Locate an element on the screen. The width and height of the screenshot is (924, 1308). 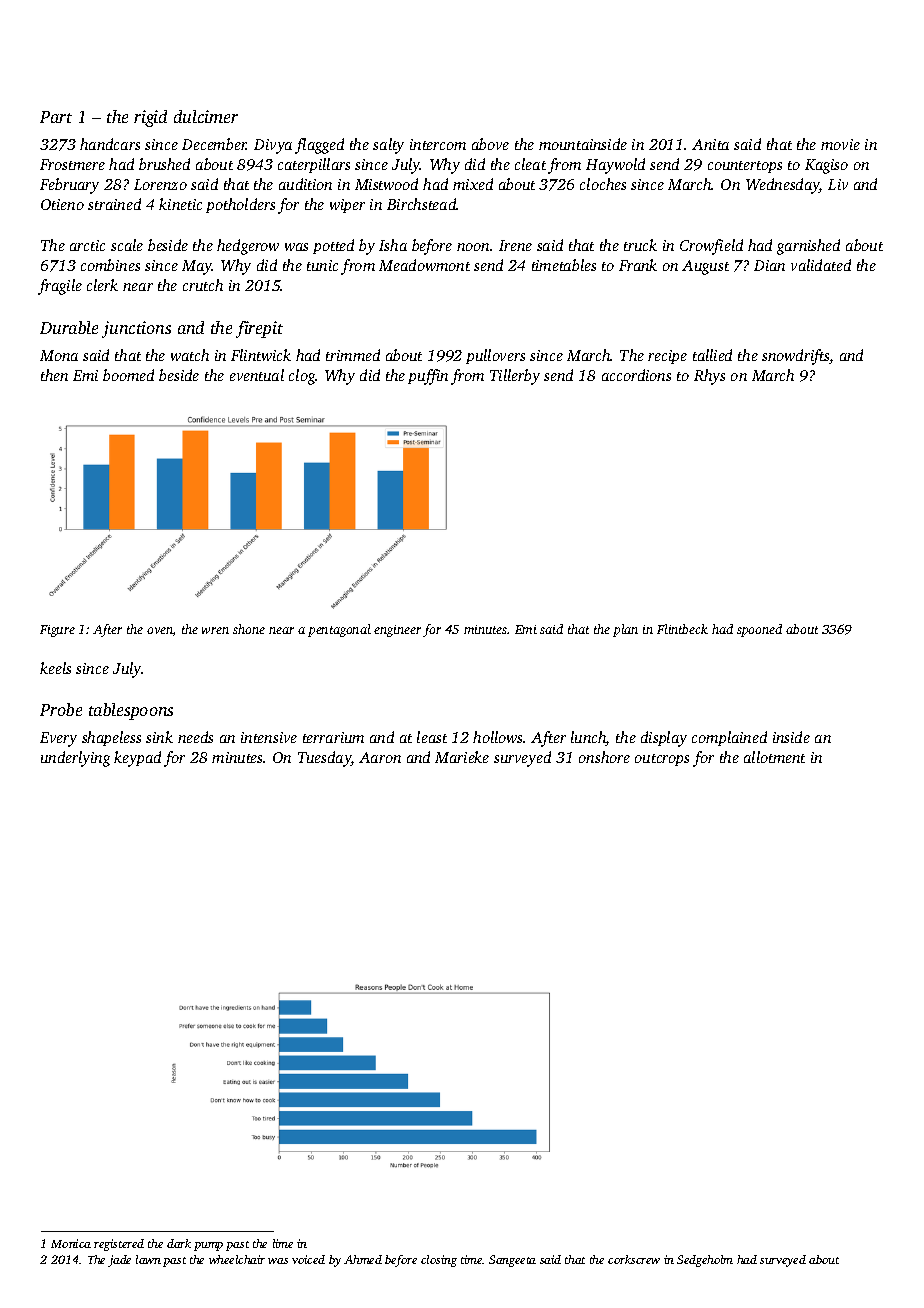
wiper is located at coordinates (347, 206).
